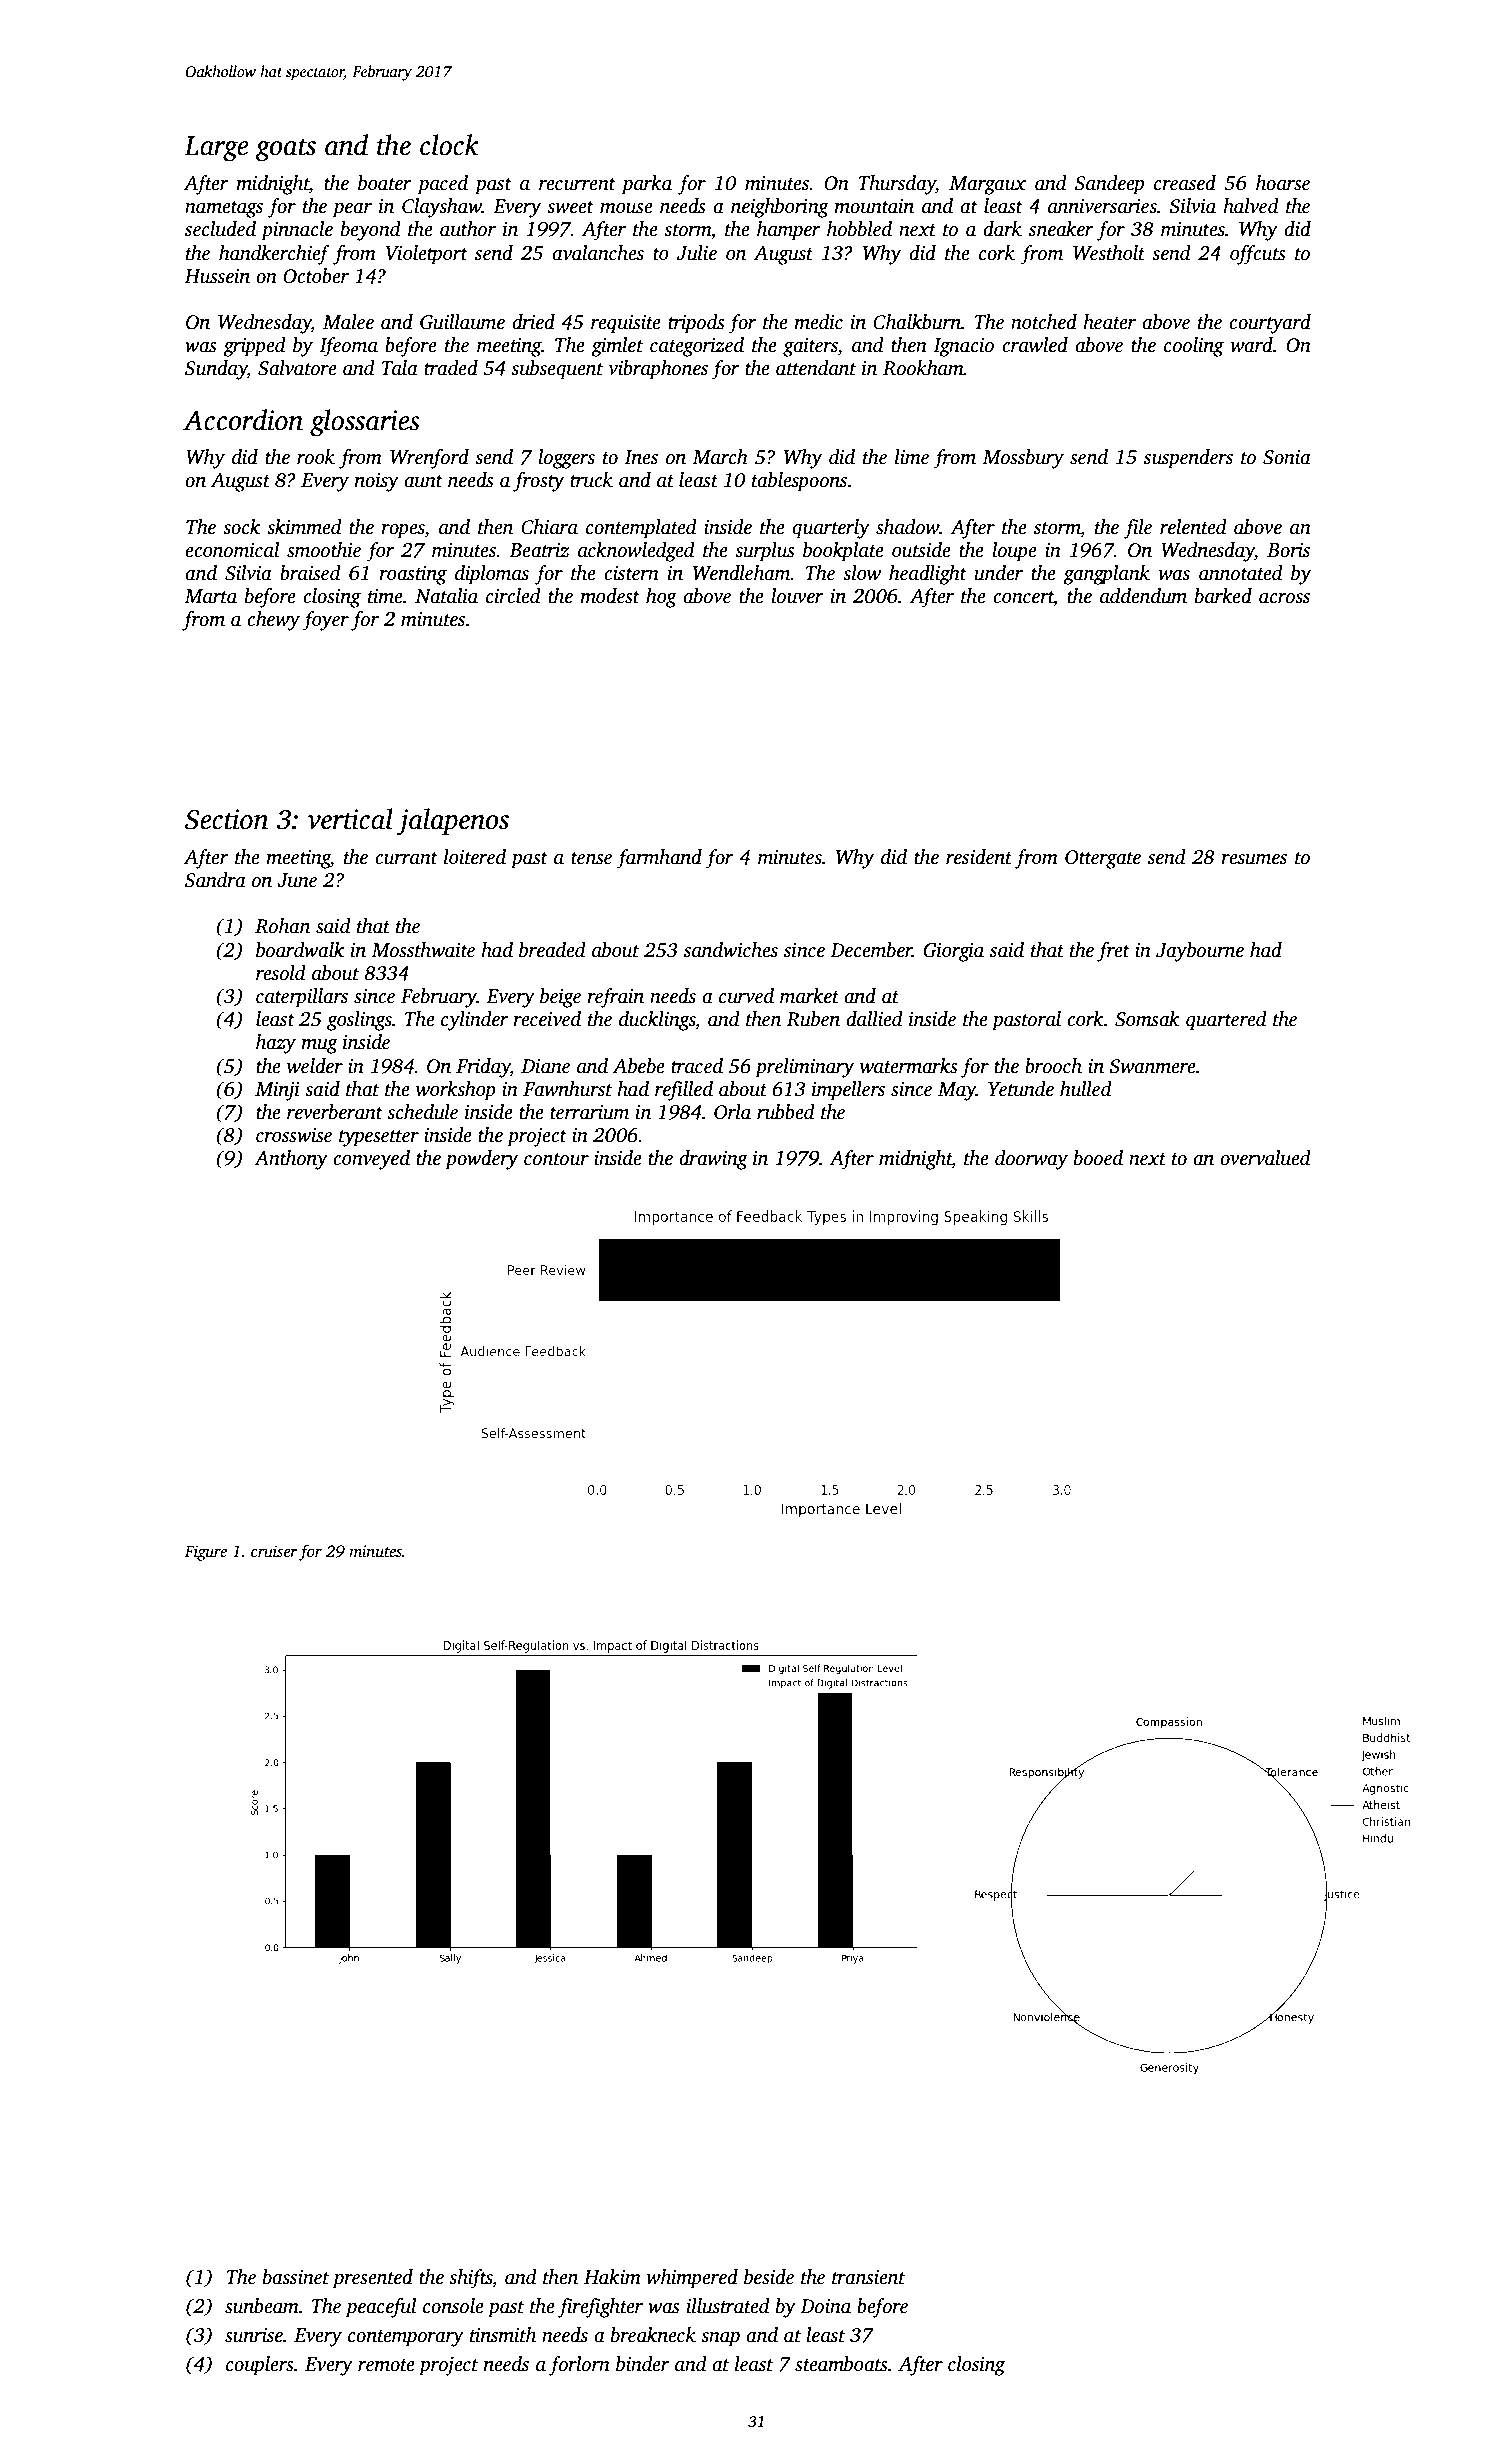 This page has width=1496, height=2464. I want to click on transient, so click(868, 2277).
